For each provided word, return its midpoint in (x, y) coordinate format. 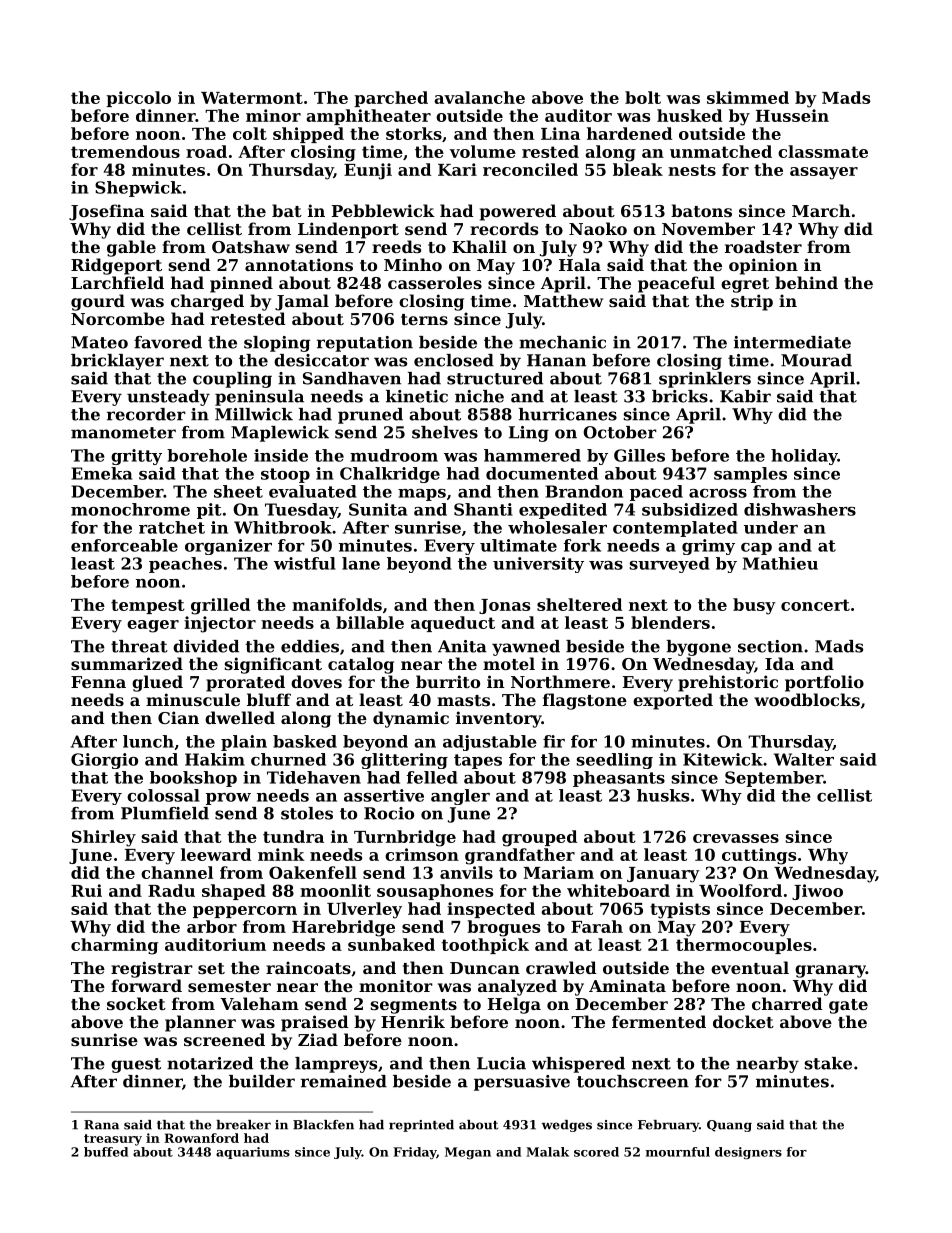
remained (344, 1081)
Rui (86, 890)
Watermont (252, 98)
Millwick (254, 414)
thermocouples (744, 946)
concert (815, 605)
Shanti (483, 509)
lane (361, 563)
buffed (106, 1152)
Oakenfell (313, 872)
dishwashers (800, 509)
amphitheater (368, 117)
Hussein (792, 115)
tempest (148, 606)
